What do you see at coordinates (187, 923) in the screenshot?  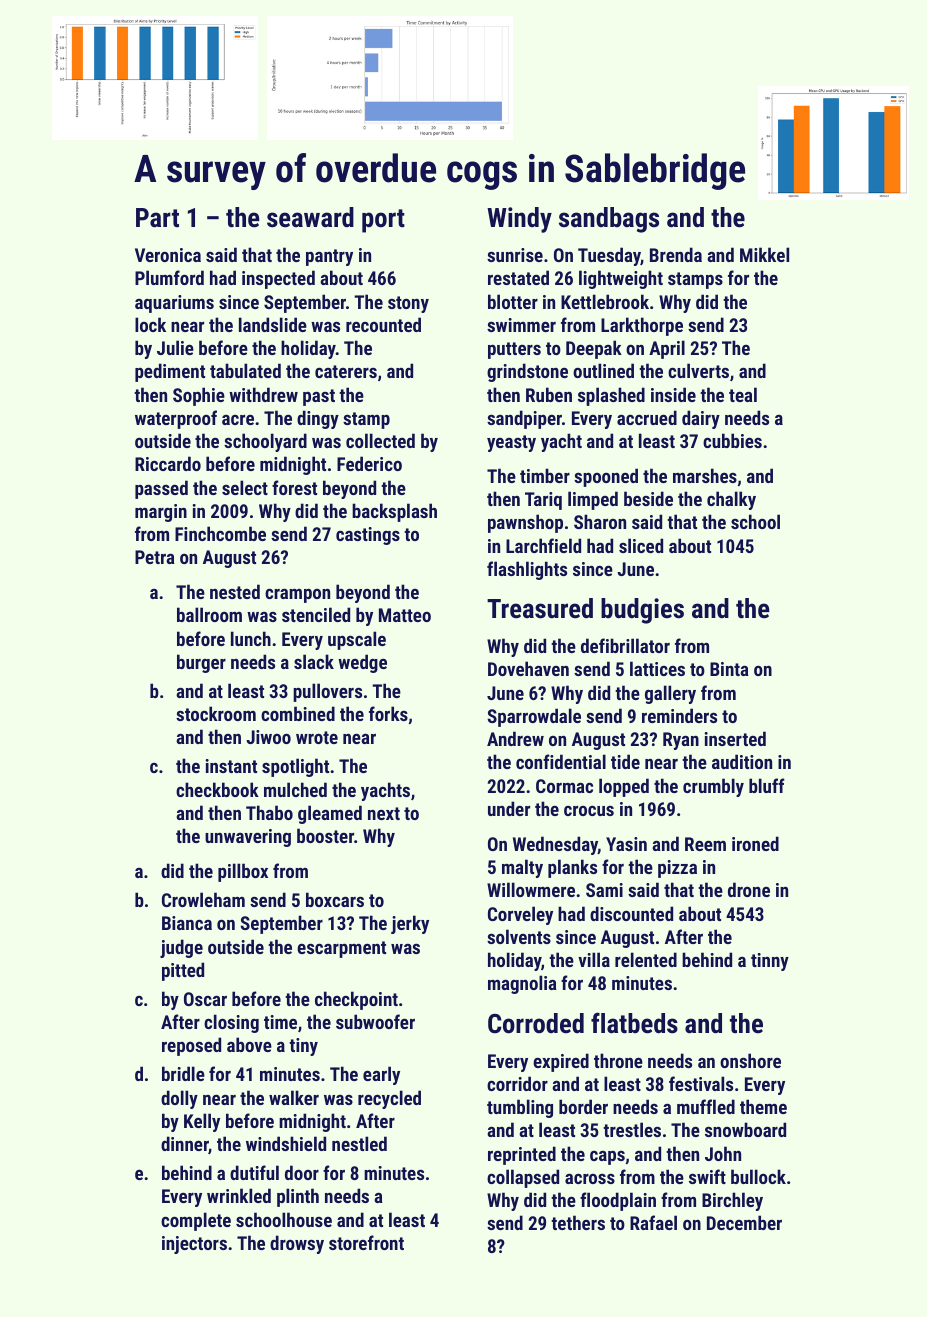 I see `Bianca` at bounding box center [187, 923].
